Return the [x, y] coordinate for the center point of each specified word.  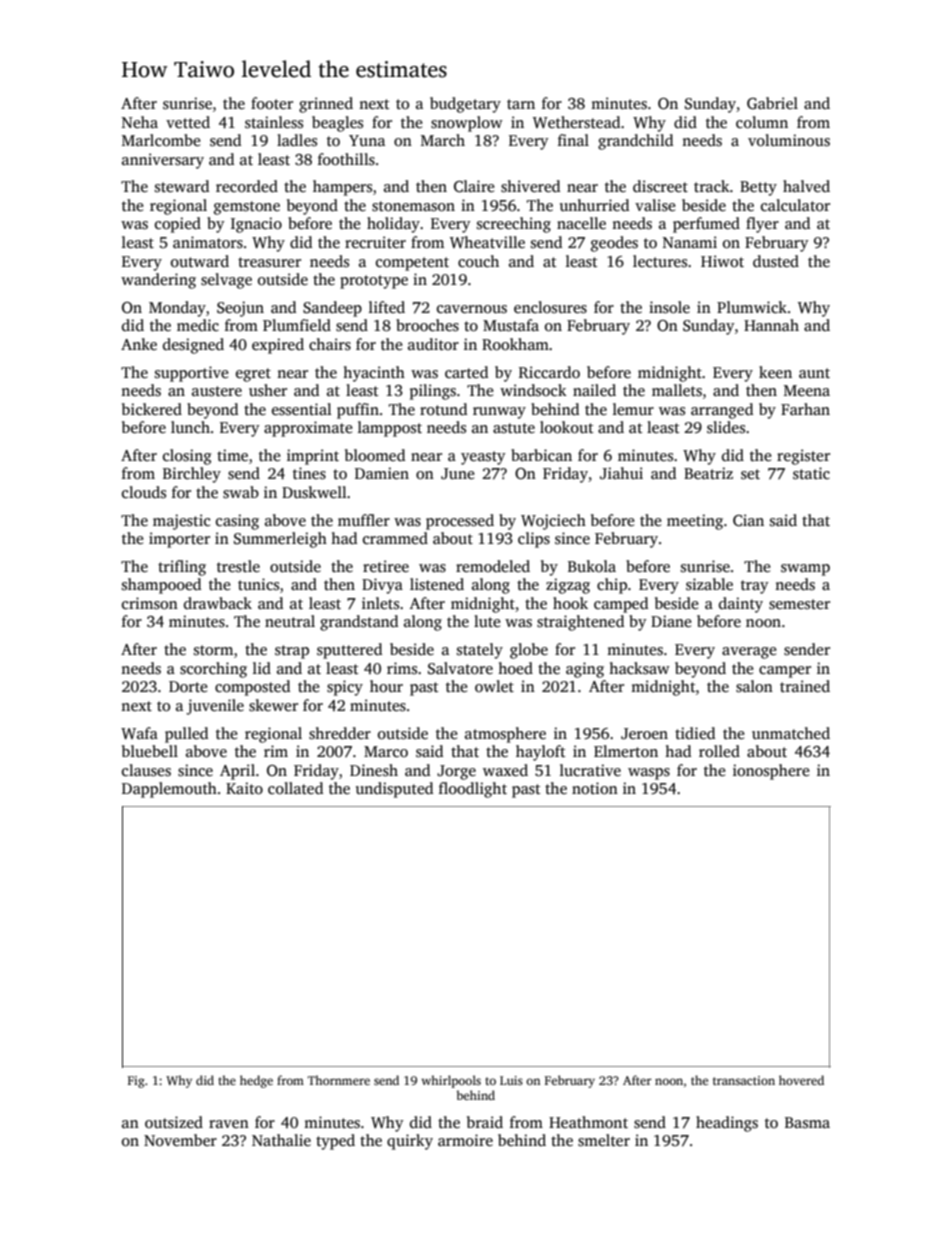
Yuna [367, 140]
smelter [604, 1140]
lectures [660, 261]
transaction [744, 1080]
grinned [326, 105]
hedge [256, 1081]
